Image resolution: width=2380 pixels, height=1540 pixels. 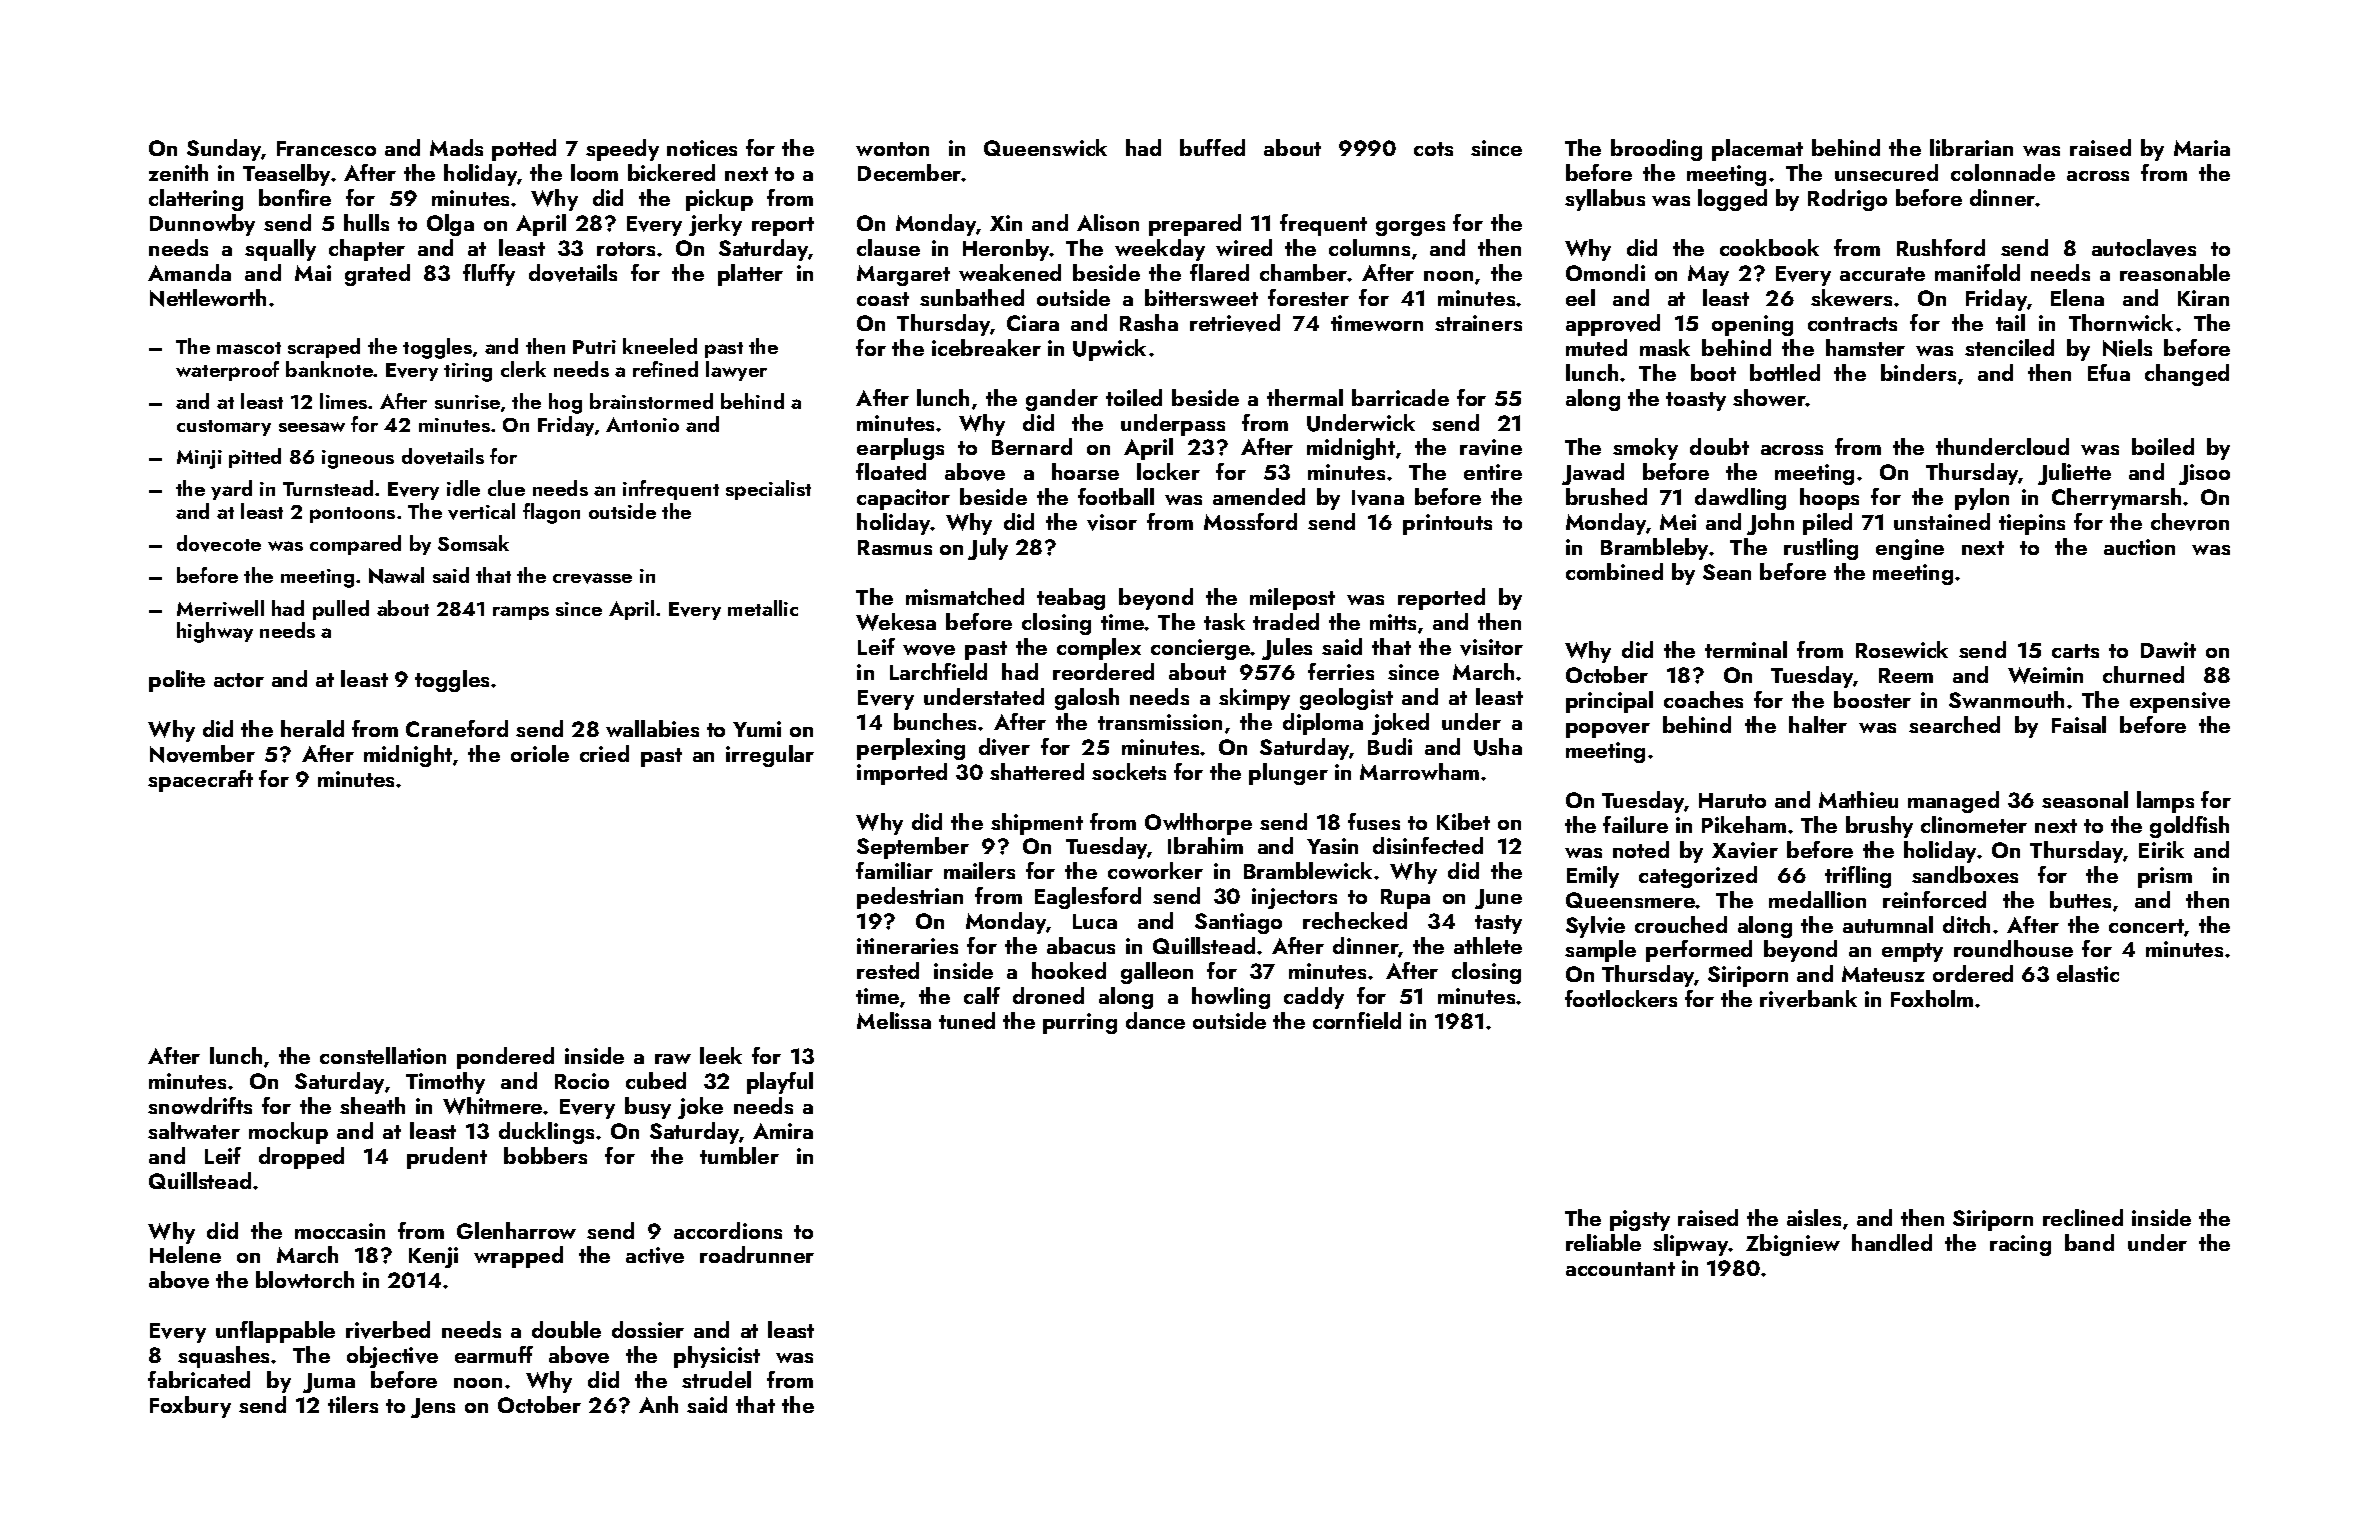 What do you see at coordinates (2083, 1217) in the document?
I see `reclined` at bounding box center [2083, 1217].
